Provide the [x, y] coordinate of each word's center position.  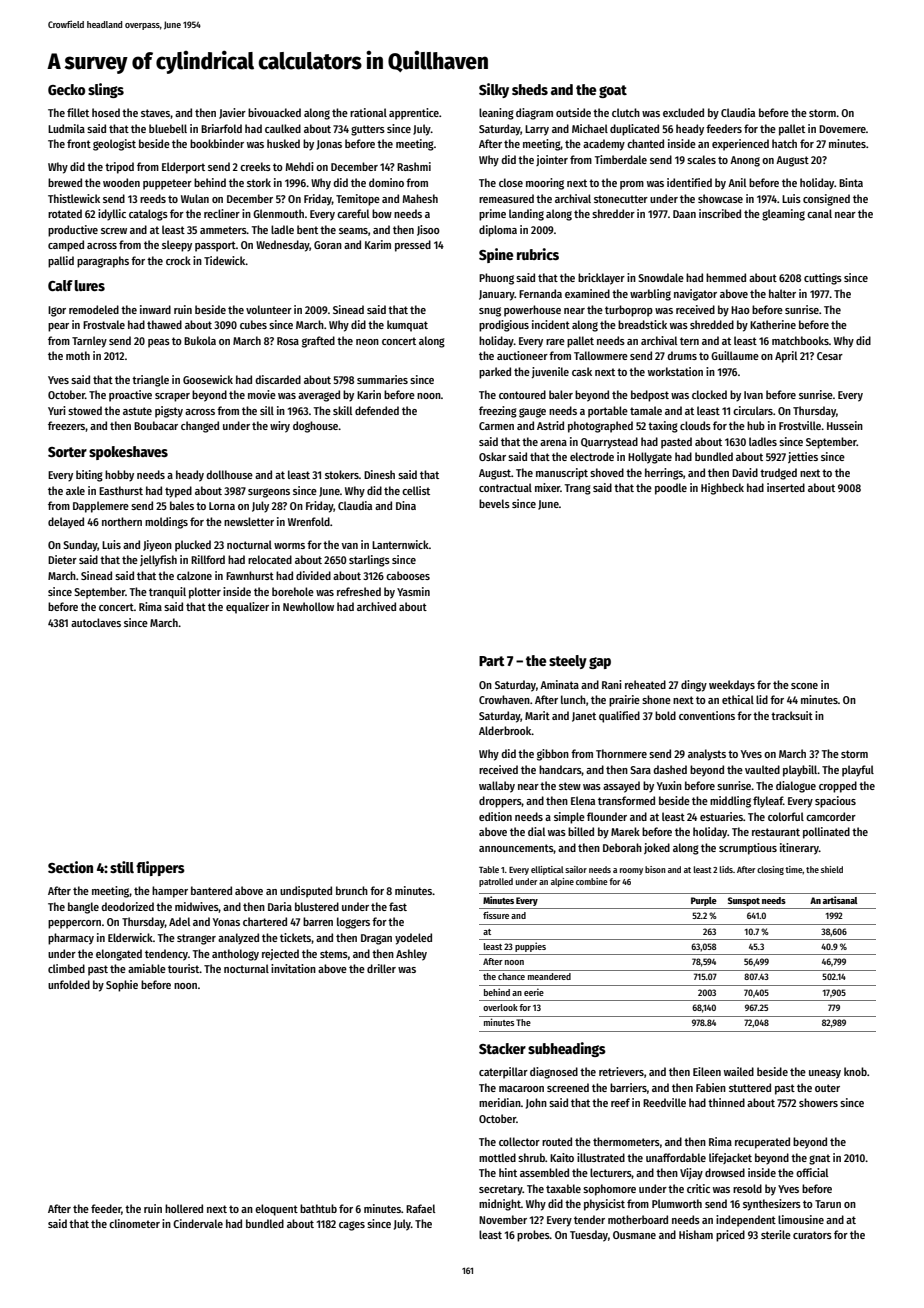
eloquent [276, 1210]
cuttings [823, 279]
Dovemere [842, 129]
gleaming [783, 215]
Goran [328, 245]
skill [342, 410]
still [122, 867]
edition [495, 816]
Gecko [66, 89]
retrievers [621, 1071]
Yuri [57, 410]
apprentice [414, 114]
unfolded [69, 984]
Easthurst [121, 490]
